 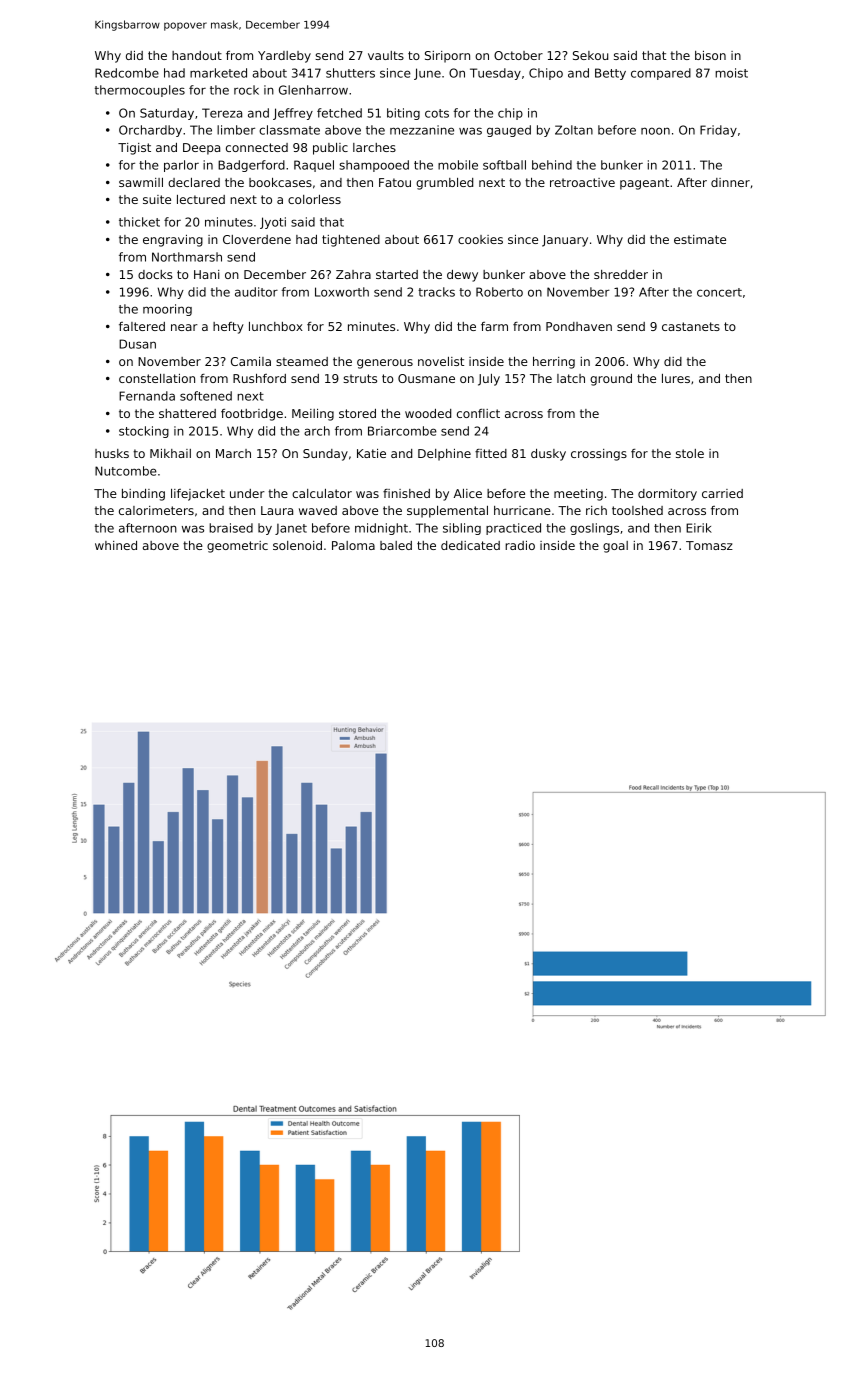 What do you see at coordinates (339, 113) in the screenshot?
I see `fetched` at bounding box center [339, 113].
